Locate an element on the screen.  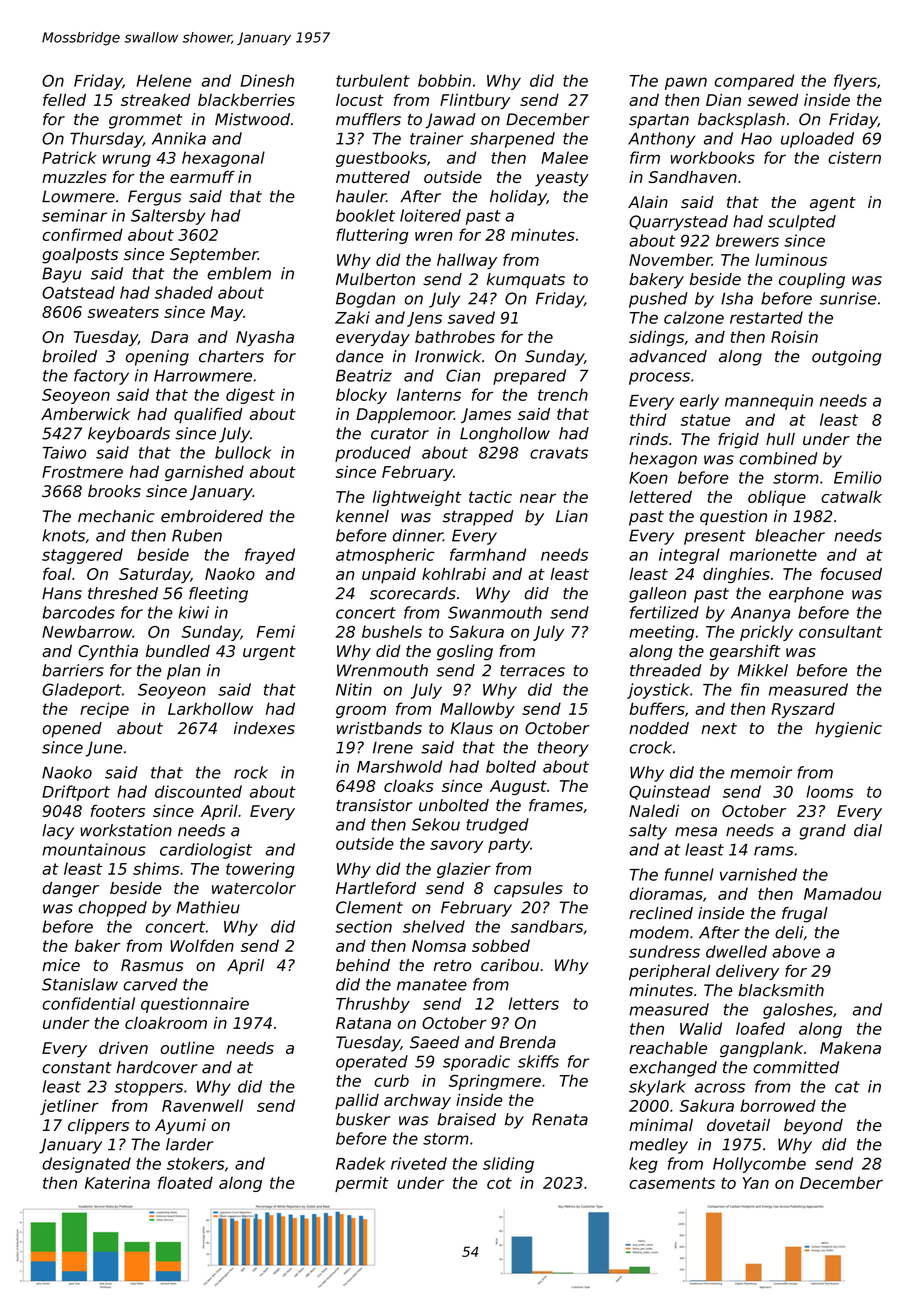
turbulent is located at coordinates (373, 80).
